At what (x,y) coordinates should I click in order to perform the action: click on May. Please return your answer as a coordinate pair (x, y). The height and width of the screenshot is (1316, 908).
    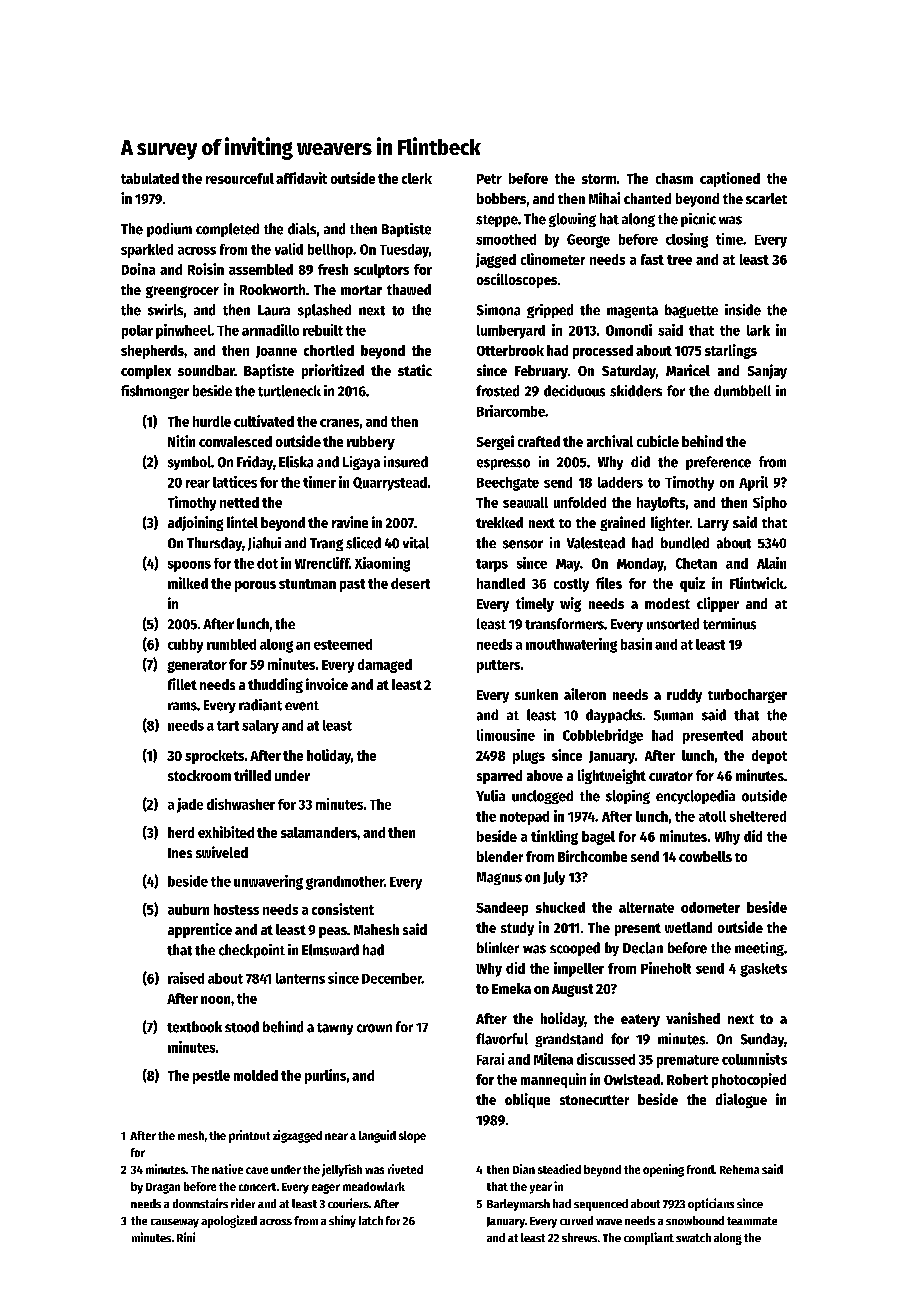
    Looking at the image, I should click on (568, 565).
